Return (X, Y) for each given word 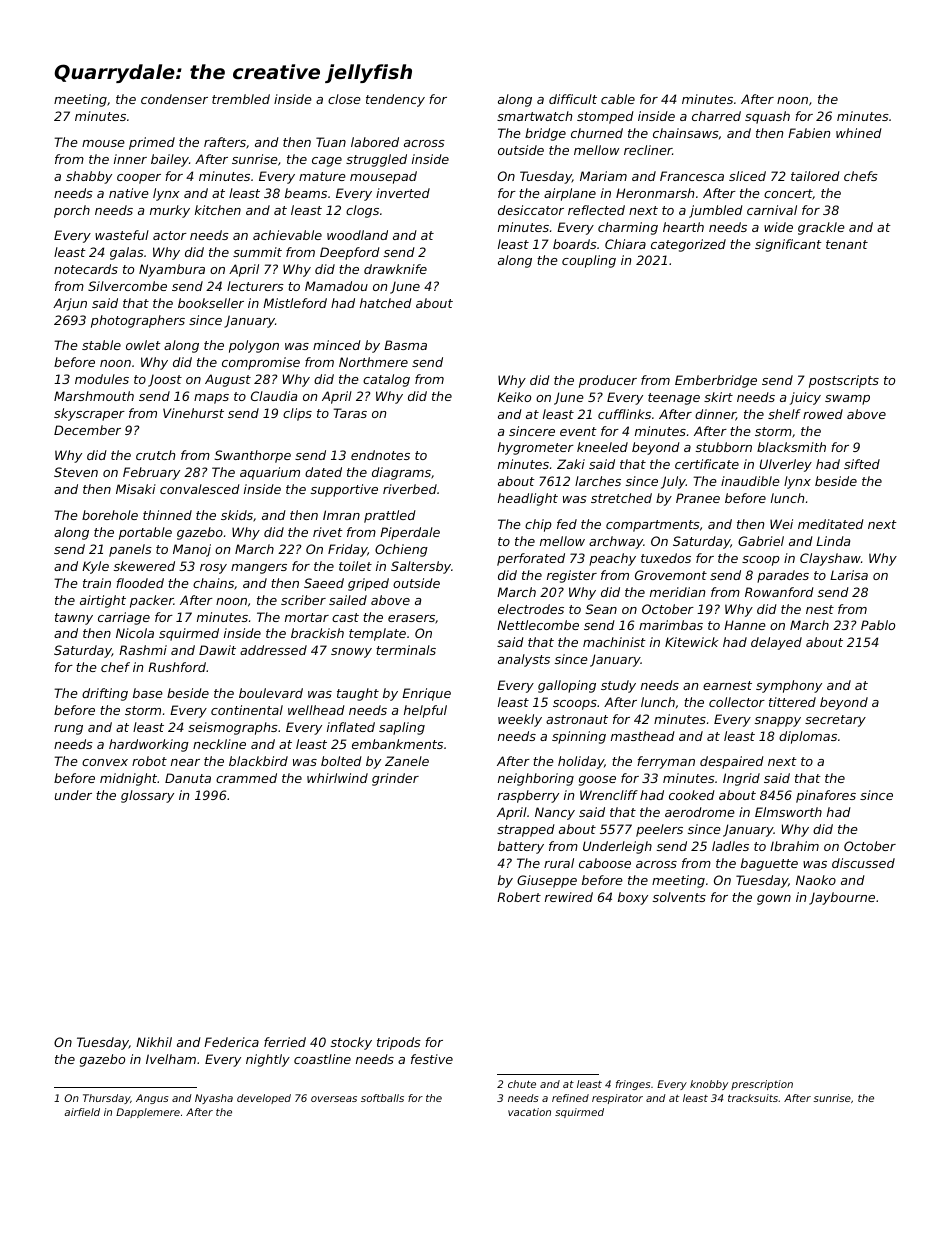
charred (716, 116)
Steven (76, 472)
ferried (285, 1042)
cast (345, 617)
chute (522, 1084)
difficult (573, 99)
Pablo (878, 625)
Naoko (816, 880)
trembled (241, 99)
